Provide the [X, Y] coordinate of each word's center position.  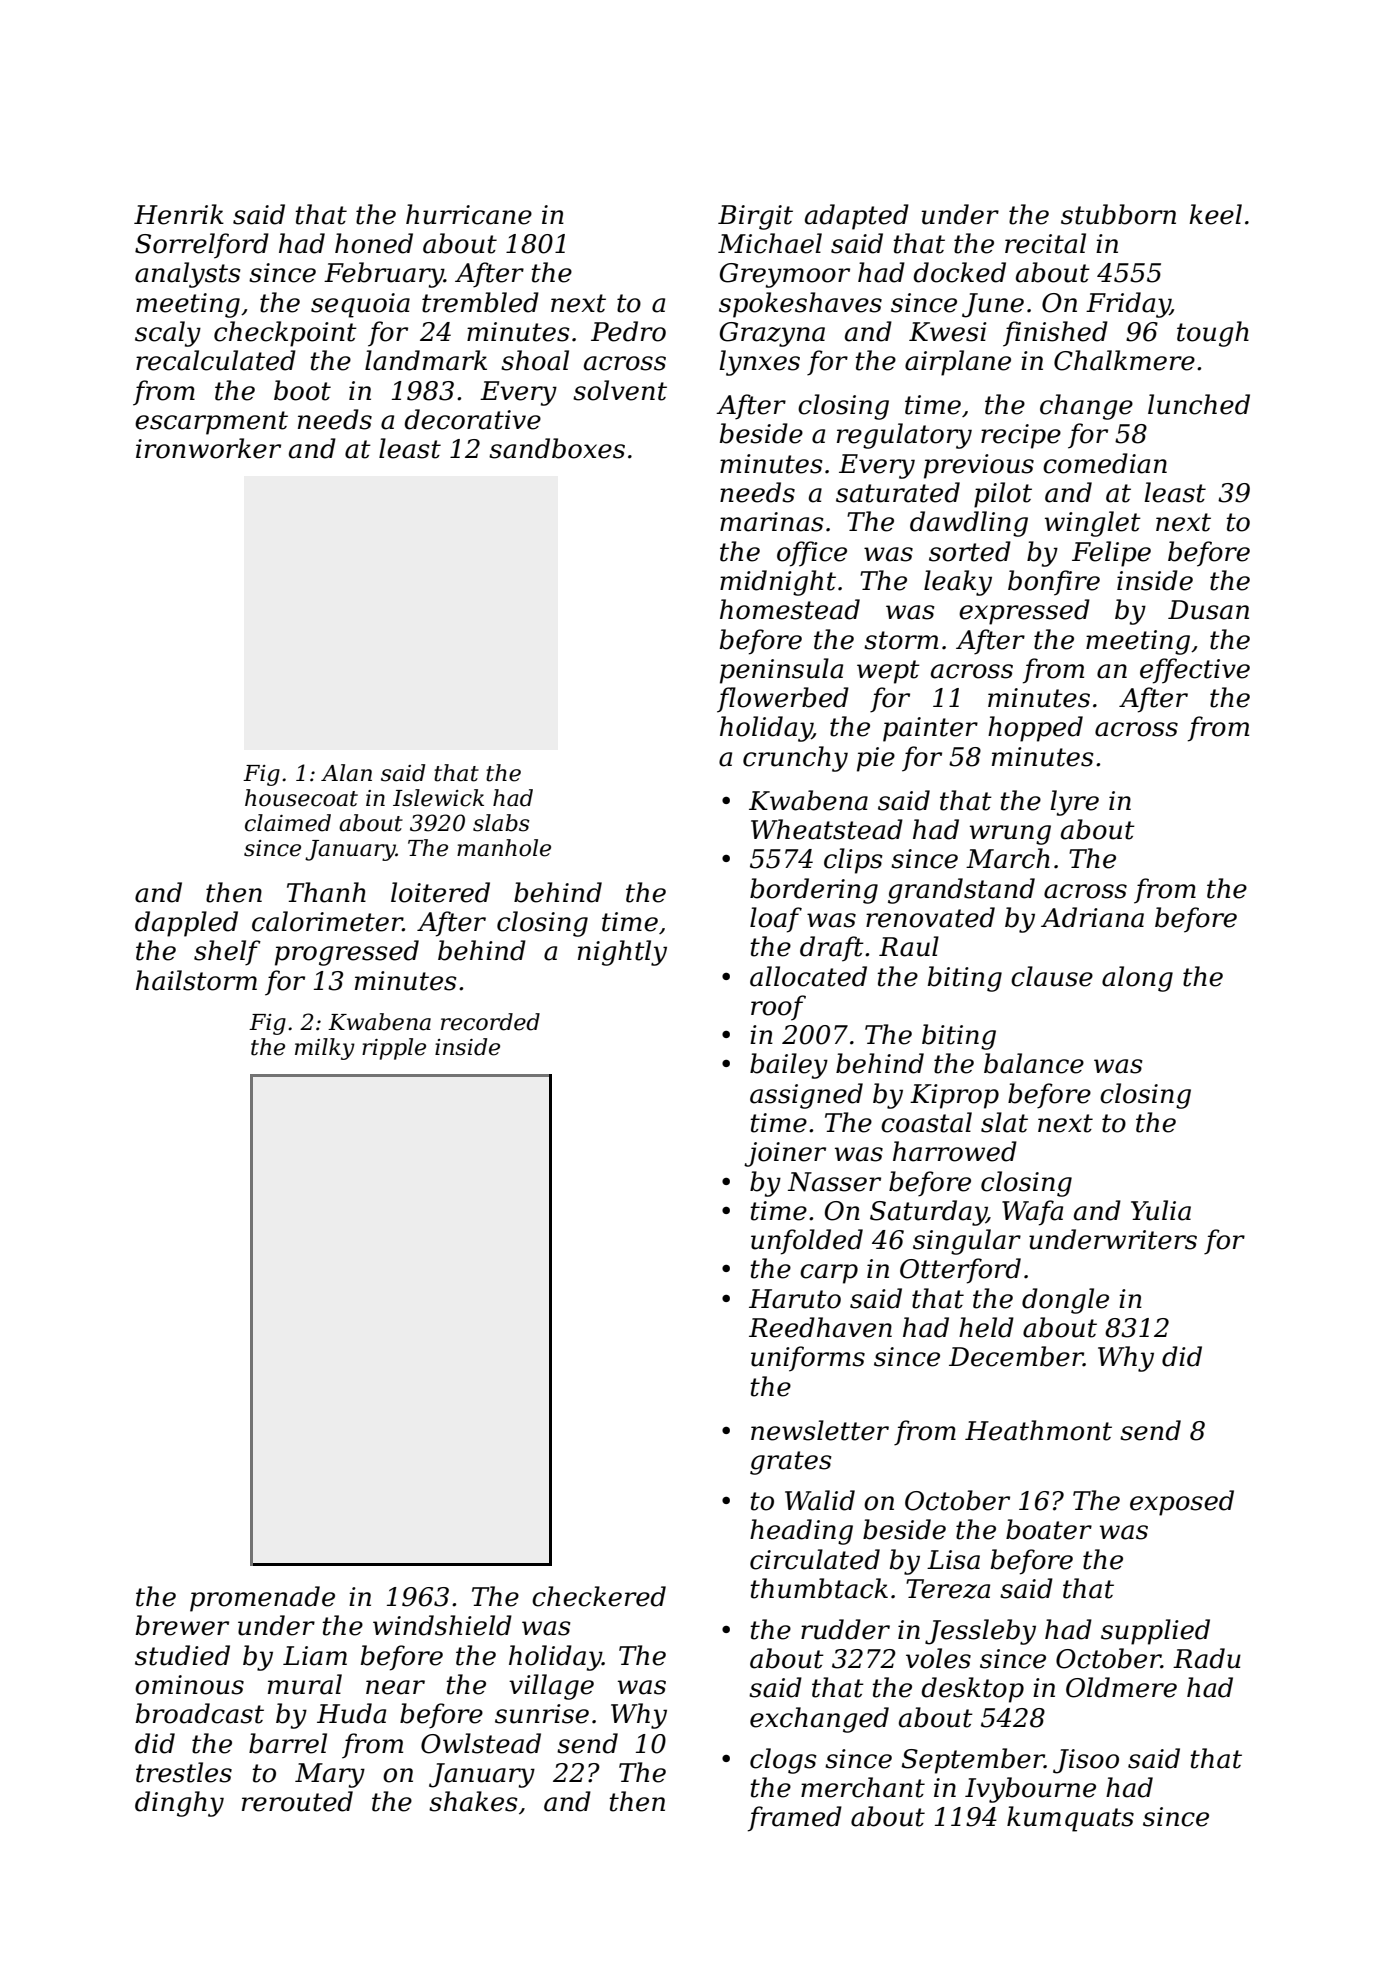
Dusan [1208, 610]
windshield [442, 1625]
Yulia [1161, 1210]
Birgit [755, 217]
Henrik [179, 214]
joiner [785, 1154]
